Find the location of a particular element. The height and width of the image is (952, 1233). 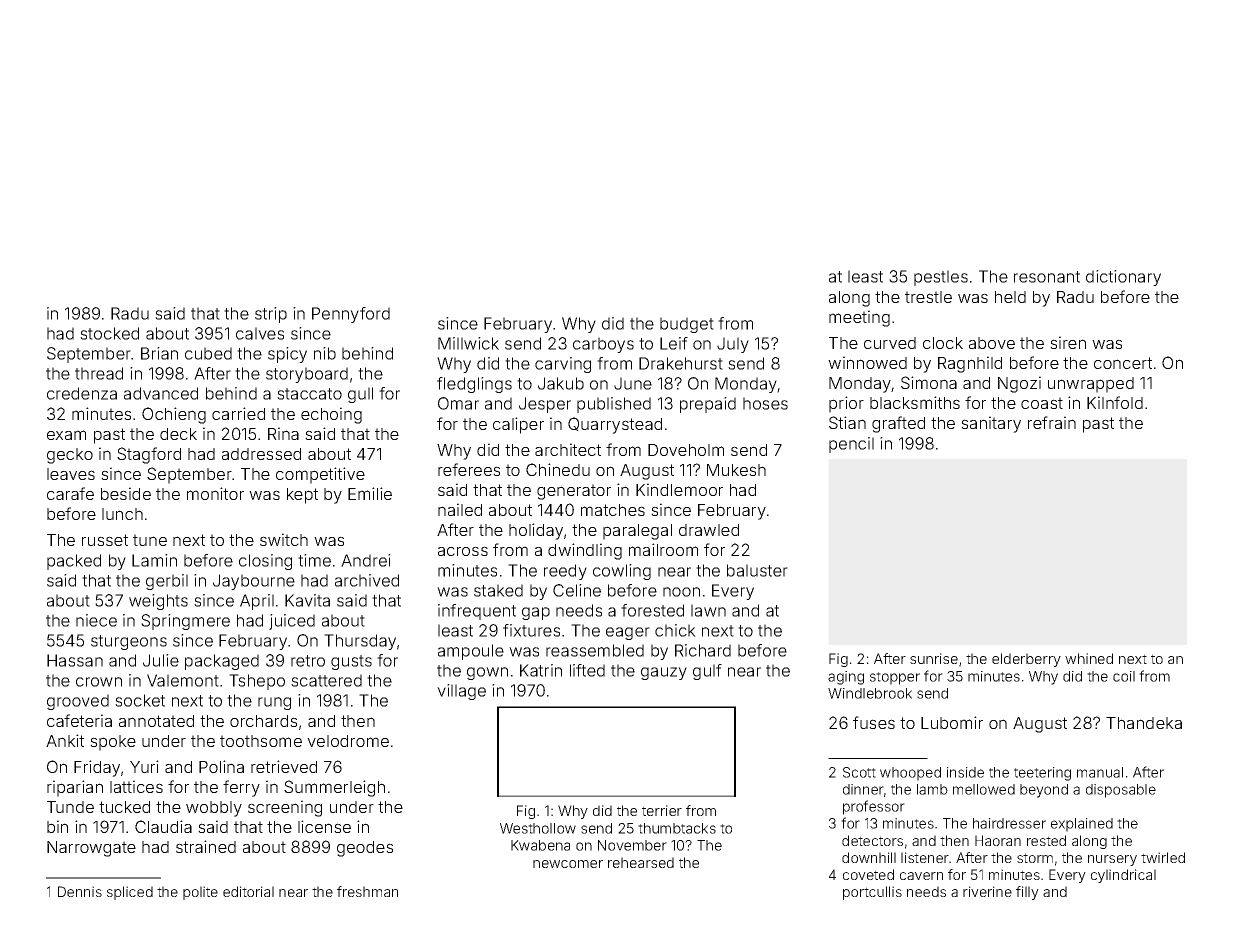

drawled is located at coordinates (709, 530).
